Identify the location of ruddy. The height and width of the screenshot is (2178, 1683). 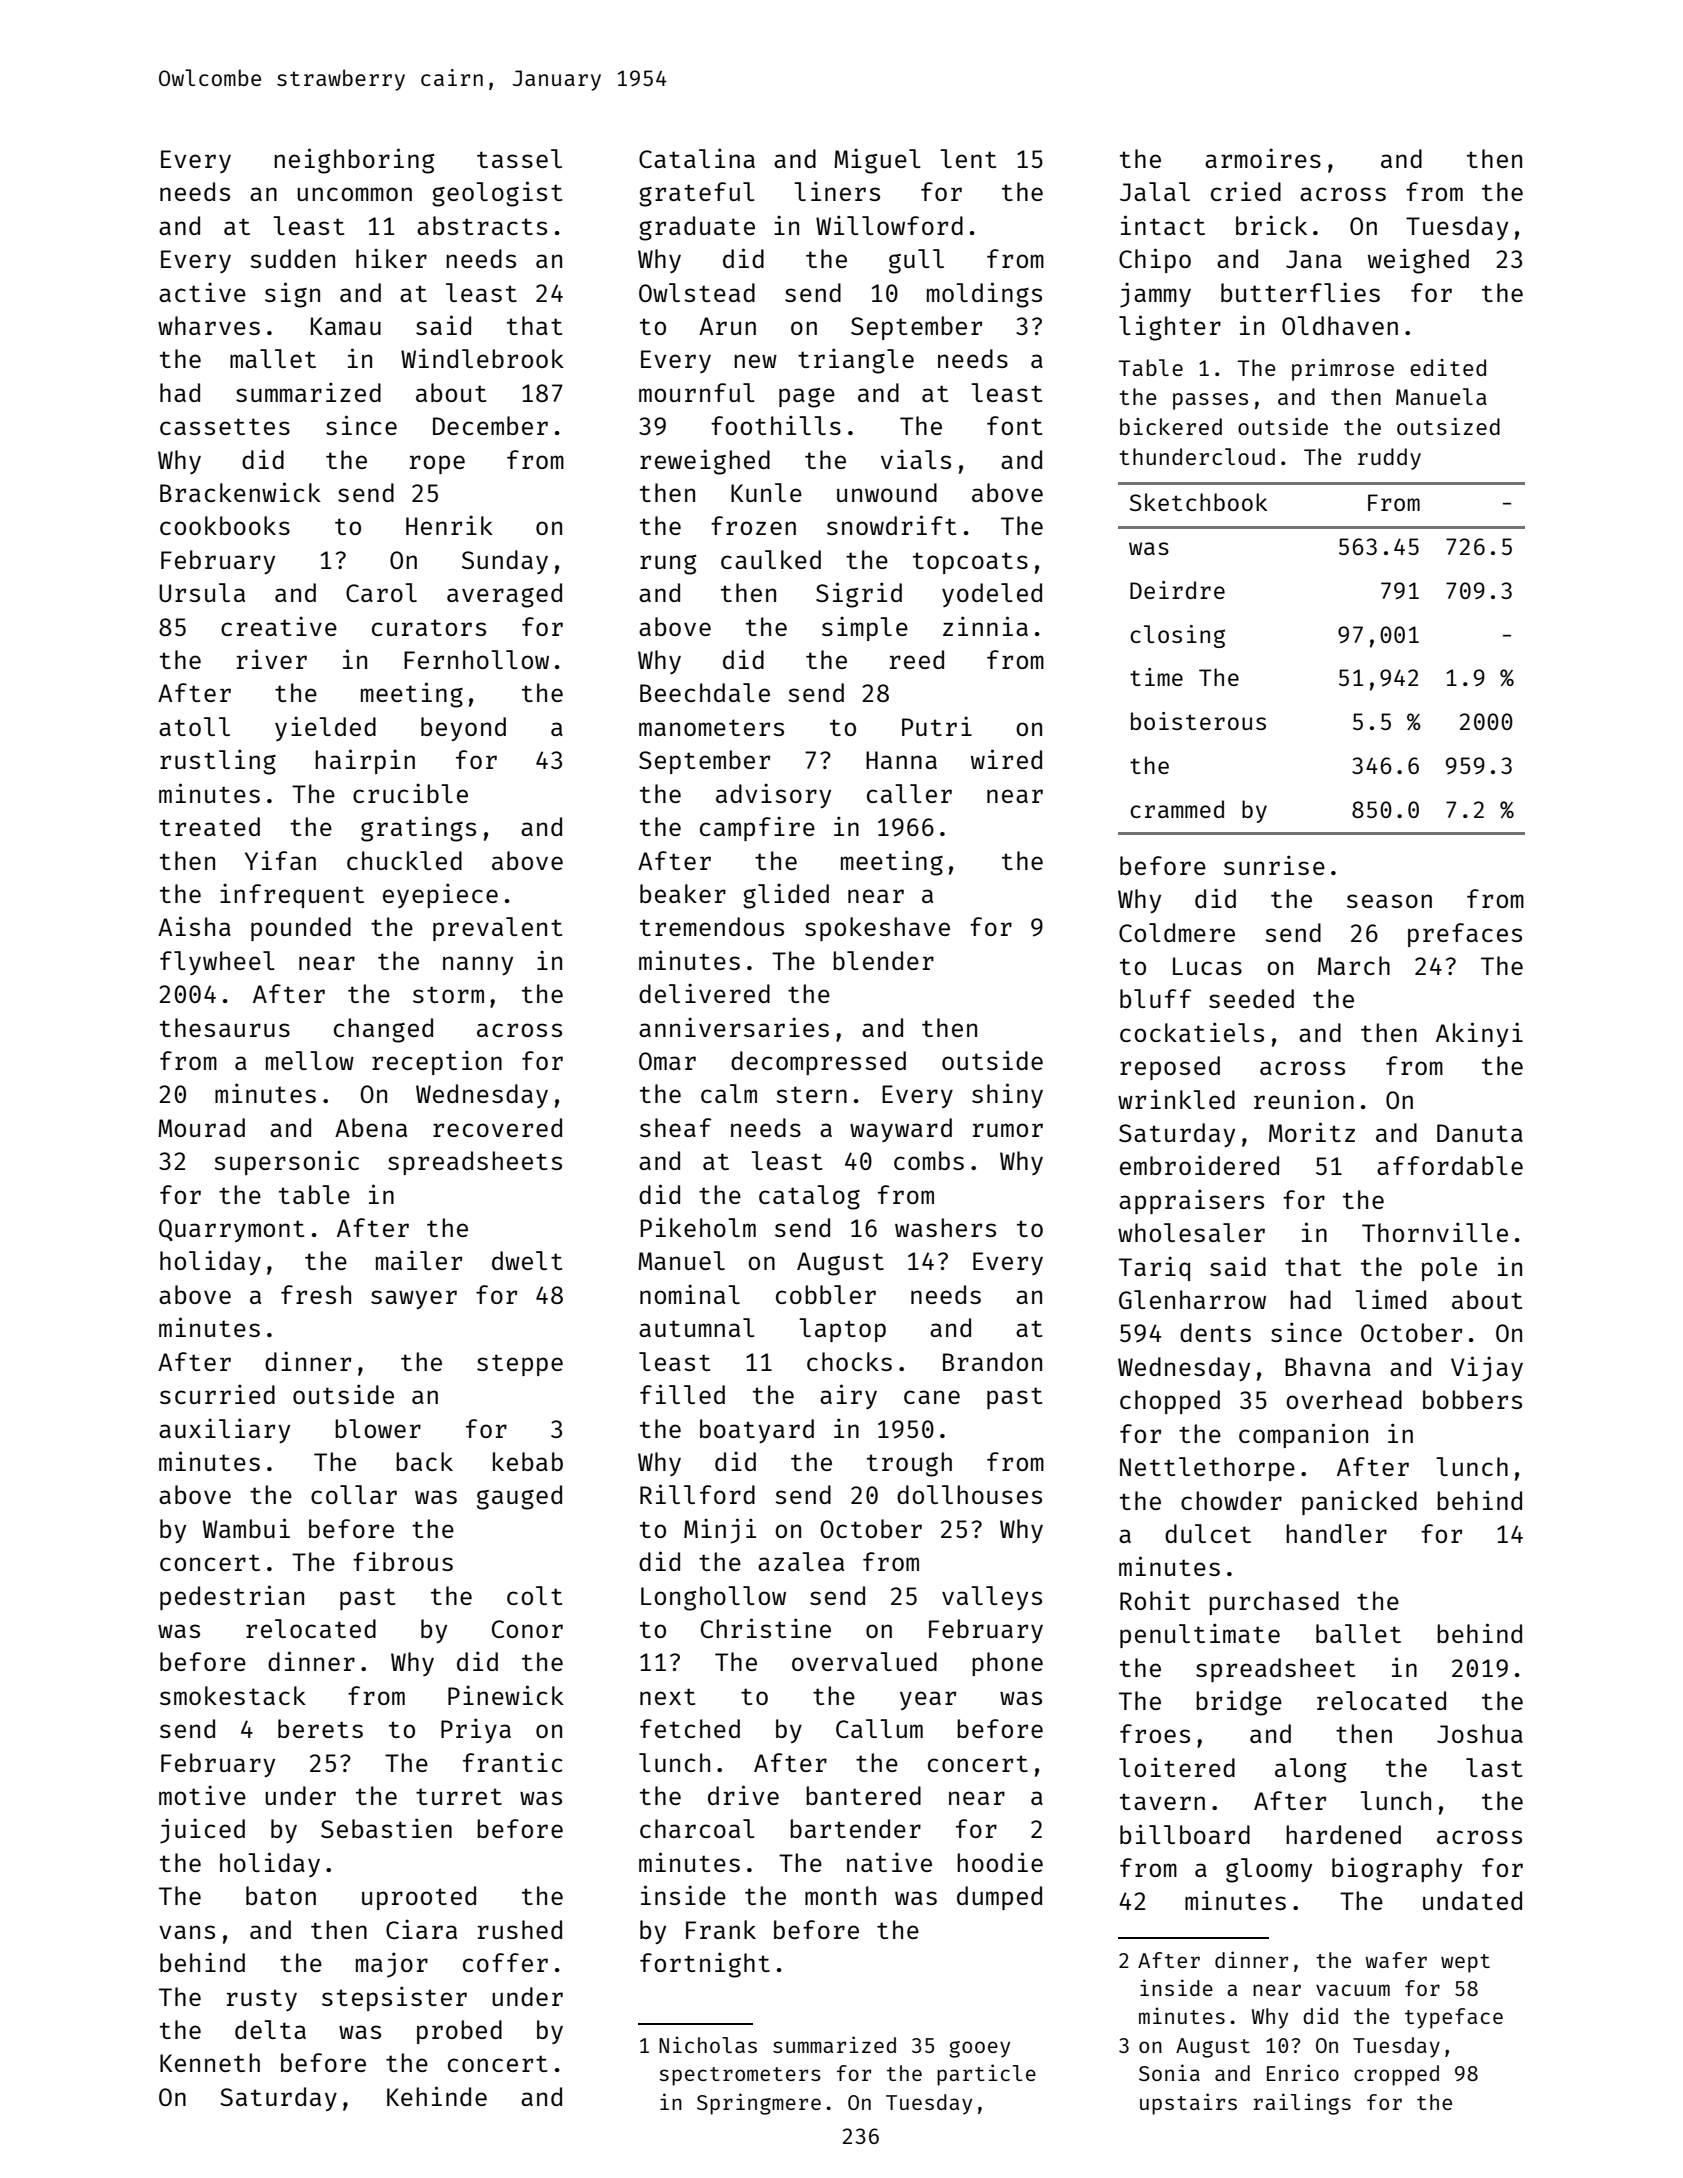
(1389, 459).
